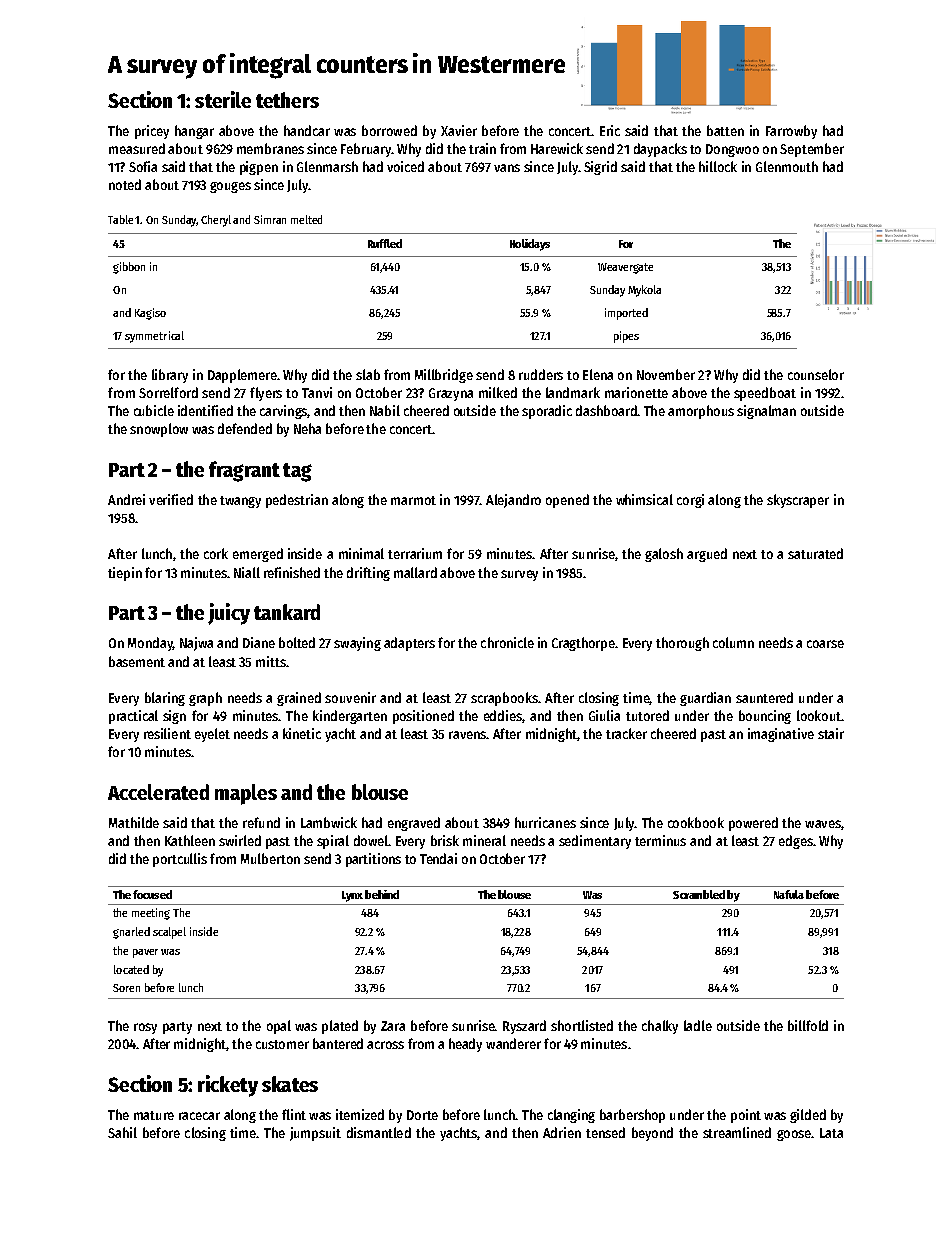 The height and width of the document is (1233, 952). I want to click on cubicle, so click(154, 410).
